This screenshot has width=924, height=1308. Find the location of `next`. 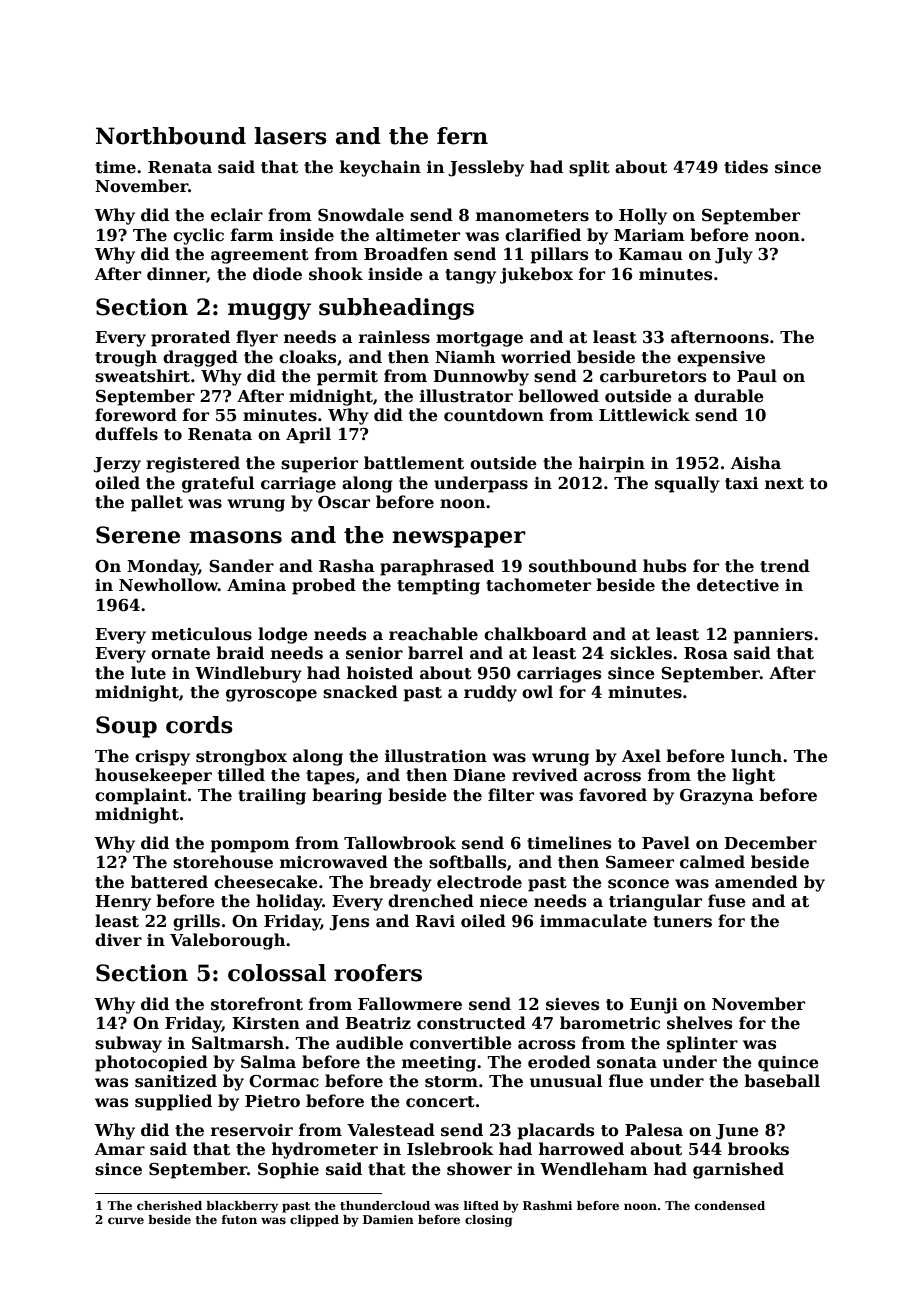

next is located at coordinates (784, 484).
